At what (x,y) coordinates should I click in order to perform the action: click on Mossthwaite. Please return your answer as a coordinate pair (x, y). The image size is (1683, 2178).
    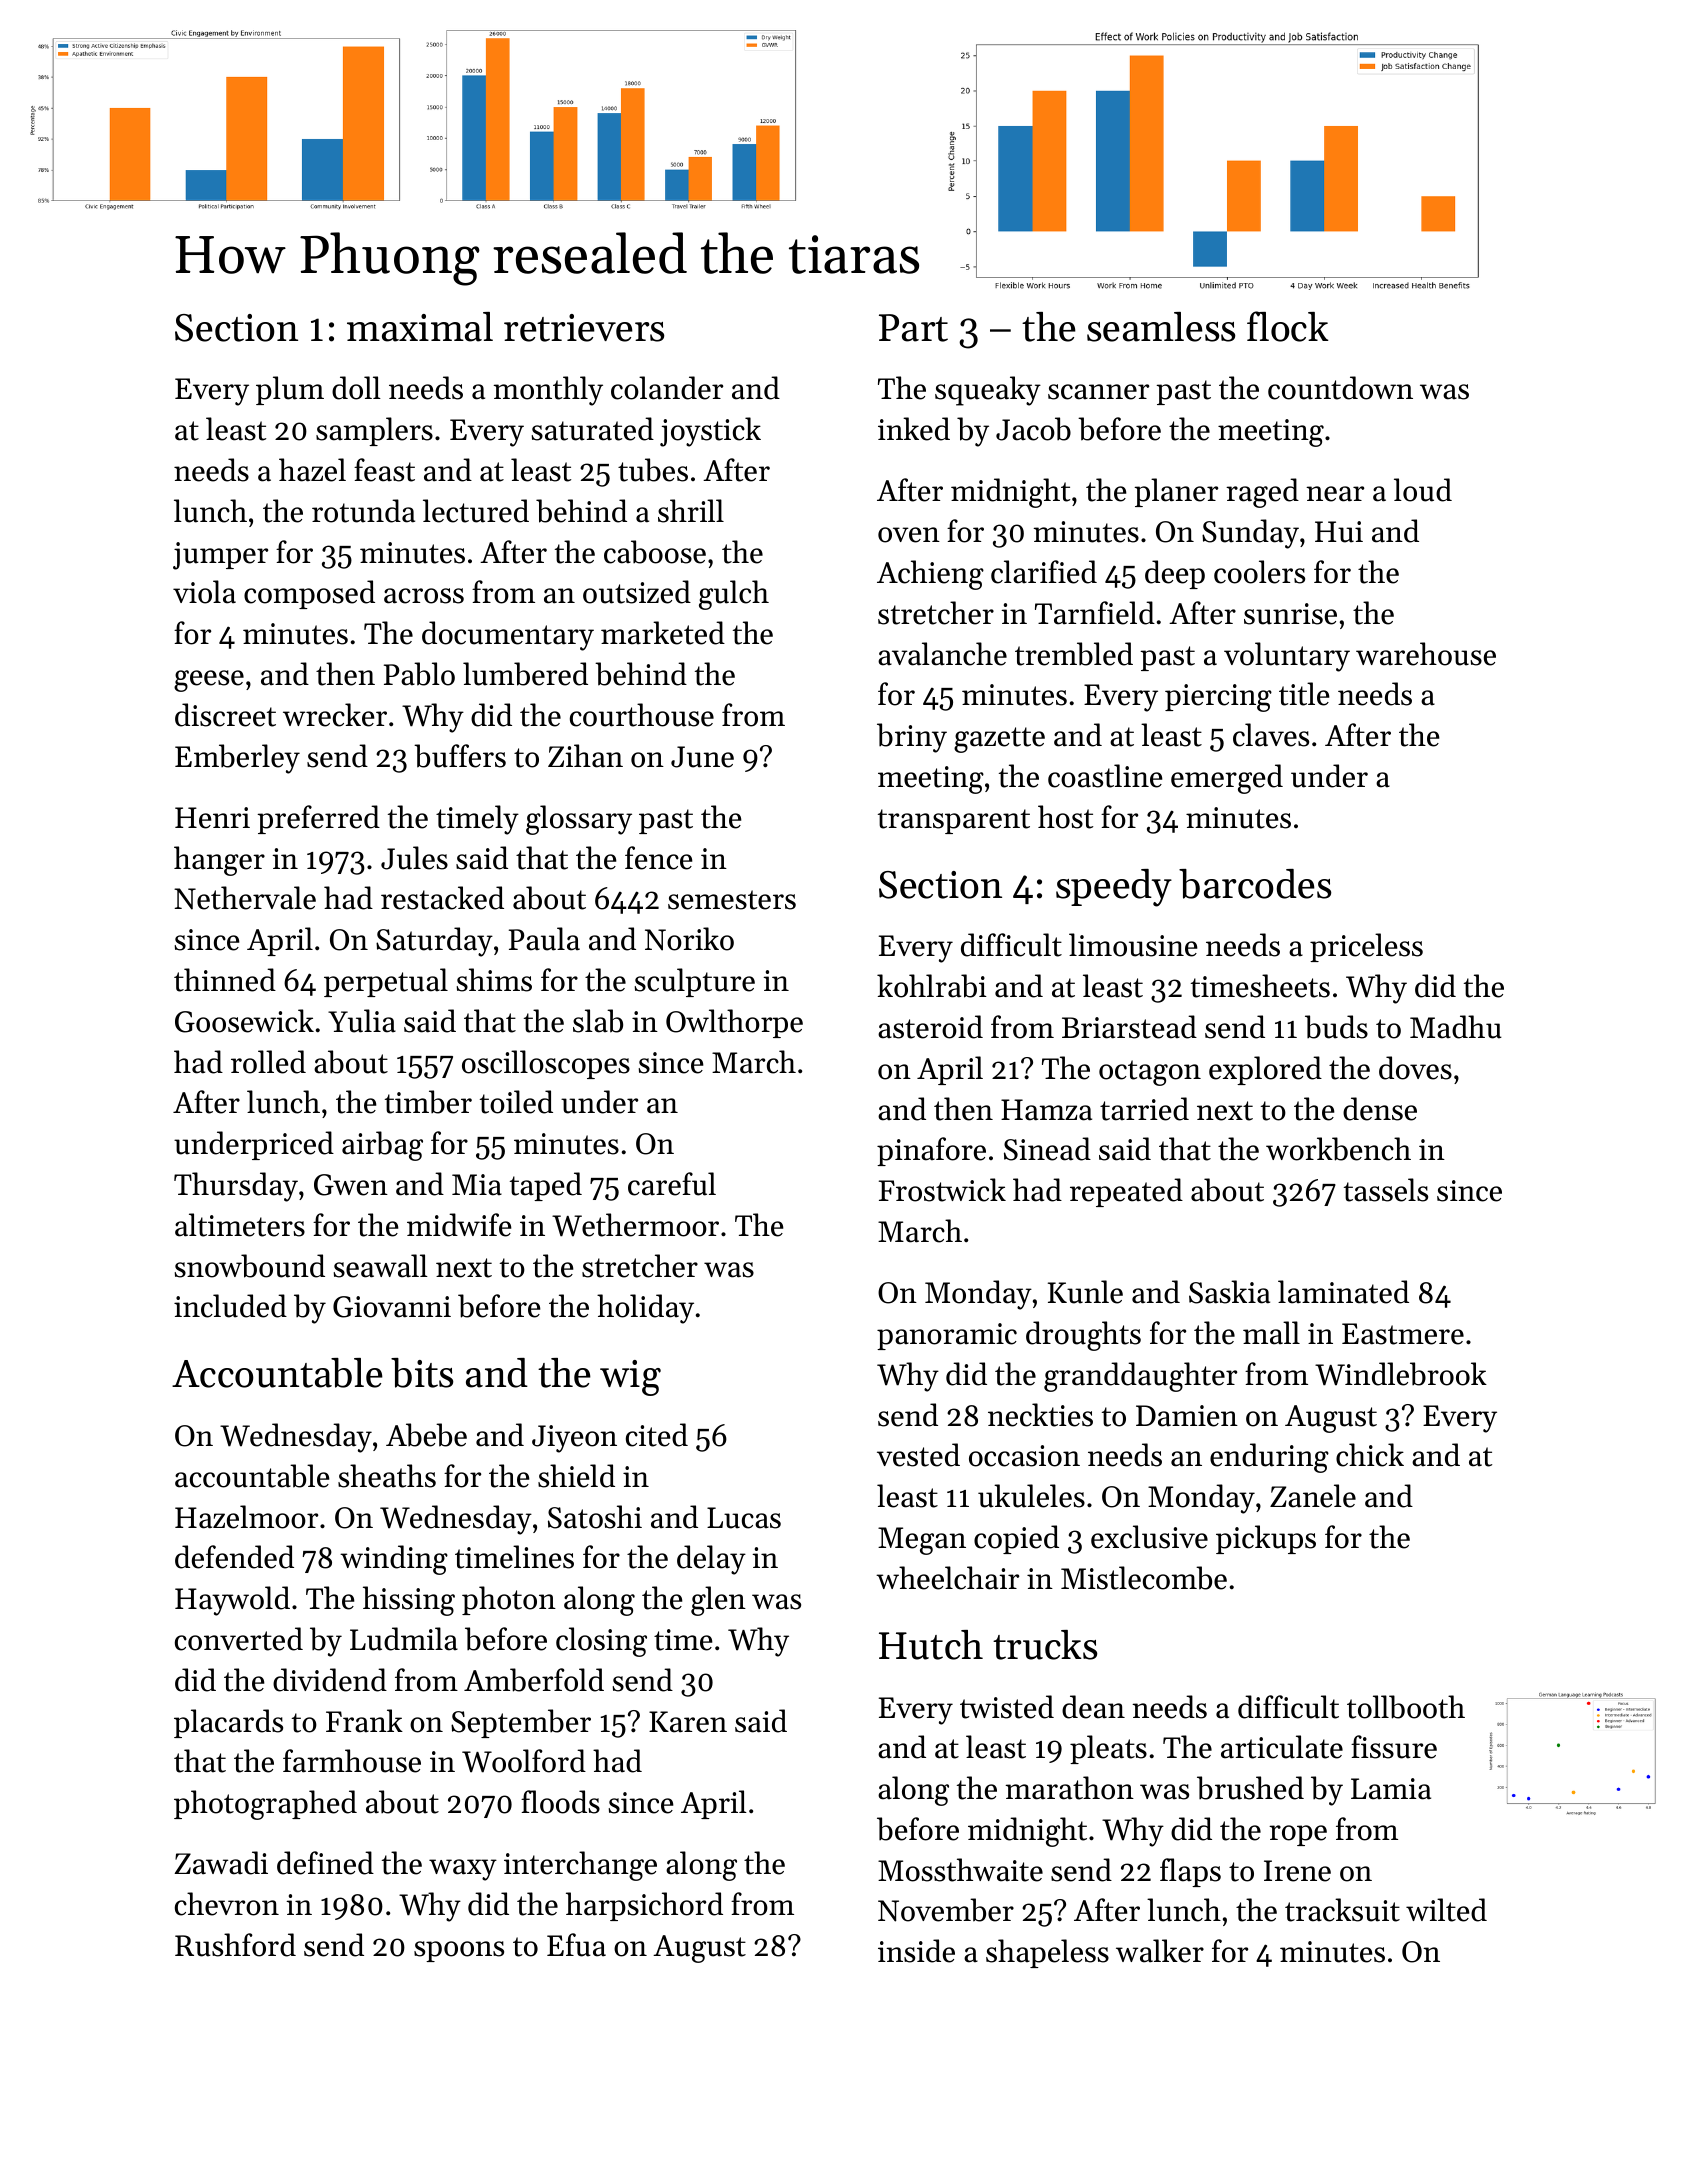
    Looking at the image, I should click on (960, 1870).
